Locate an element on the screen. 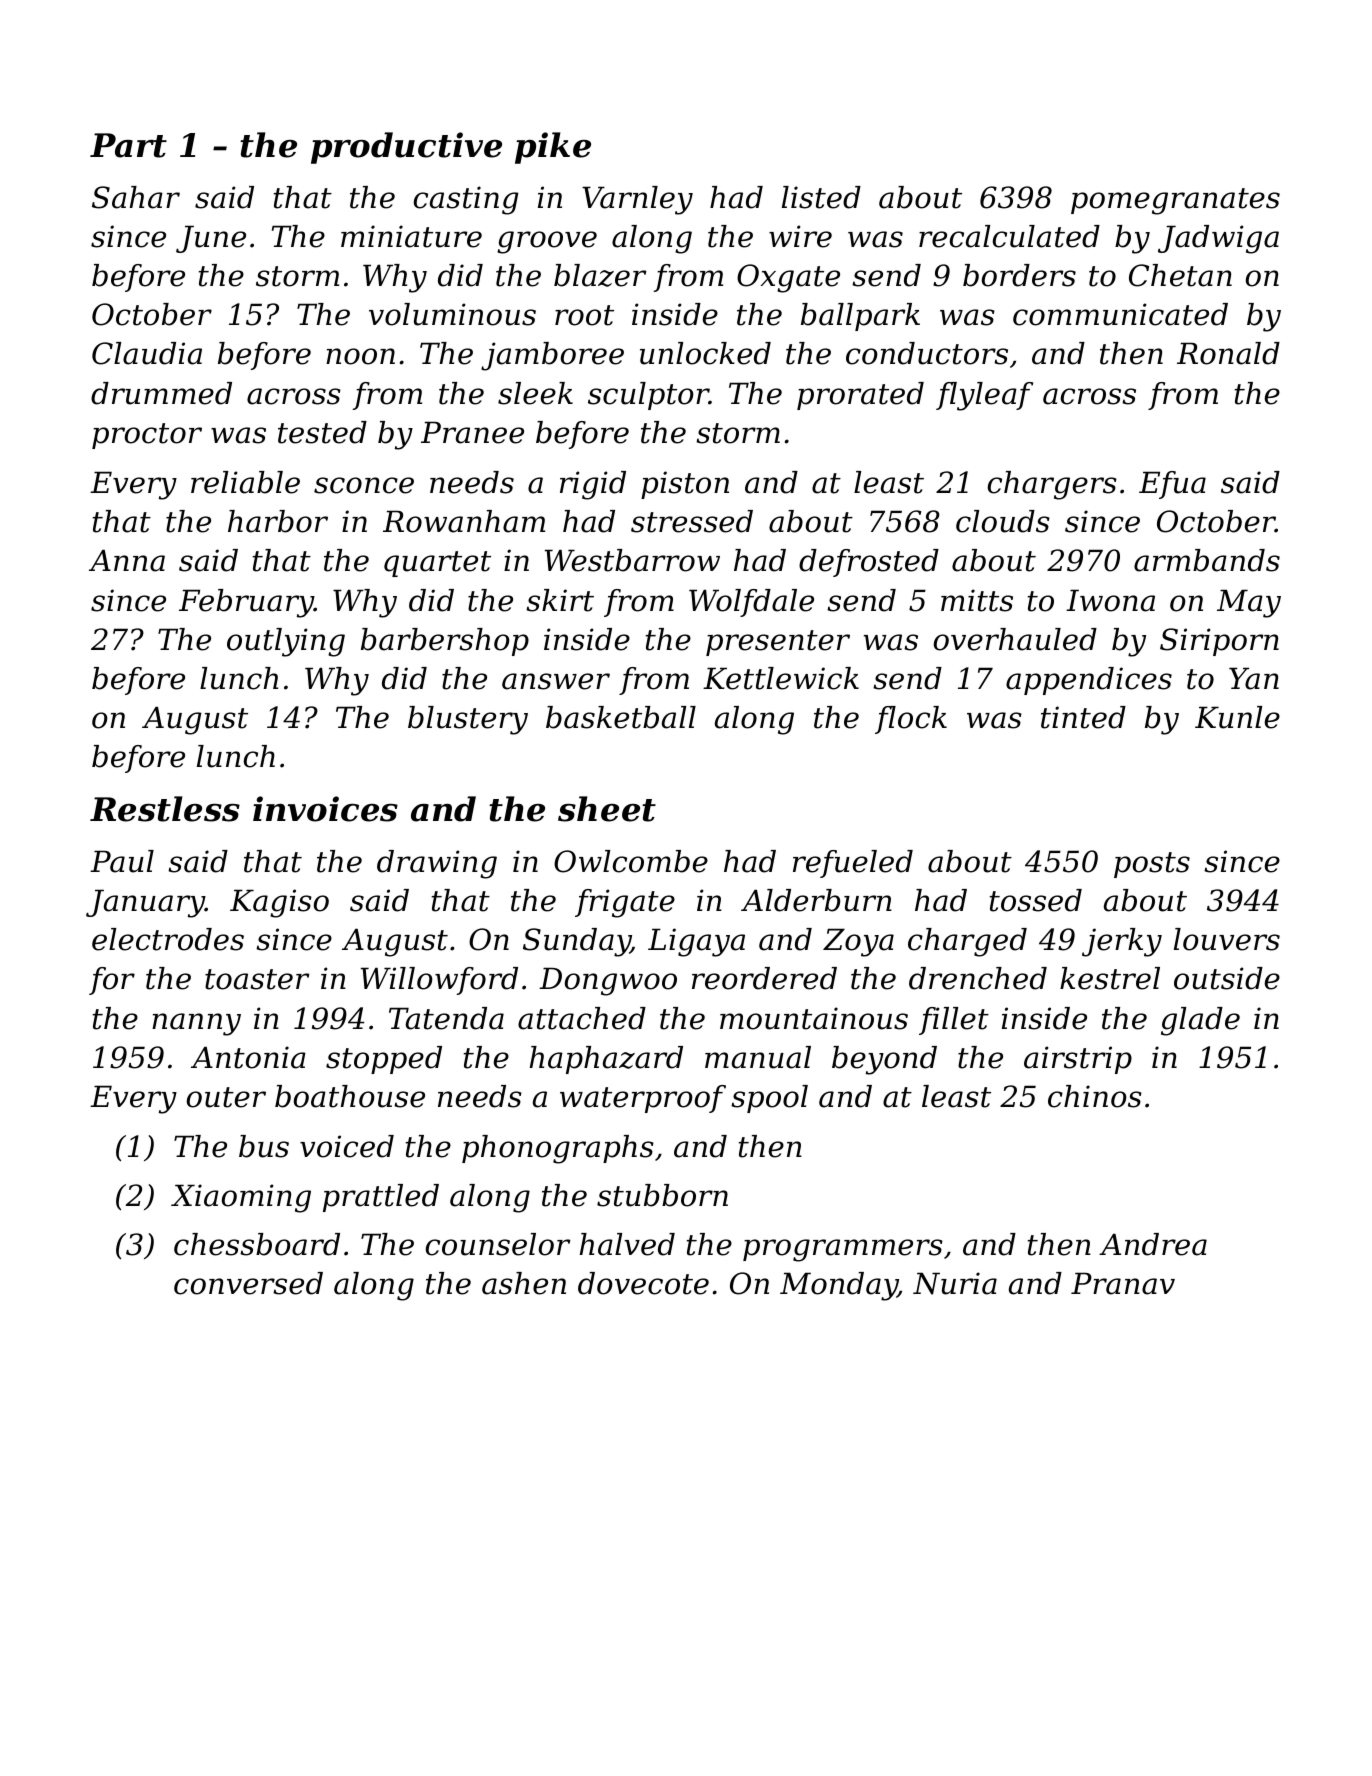 This screenshot has height=1776, width=1372. productive is located at coordinates (406, 148).
